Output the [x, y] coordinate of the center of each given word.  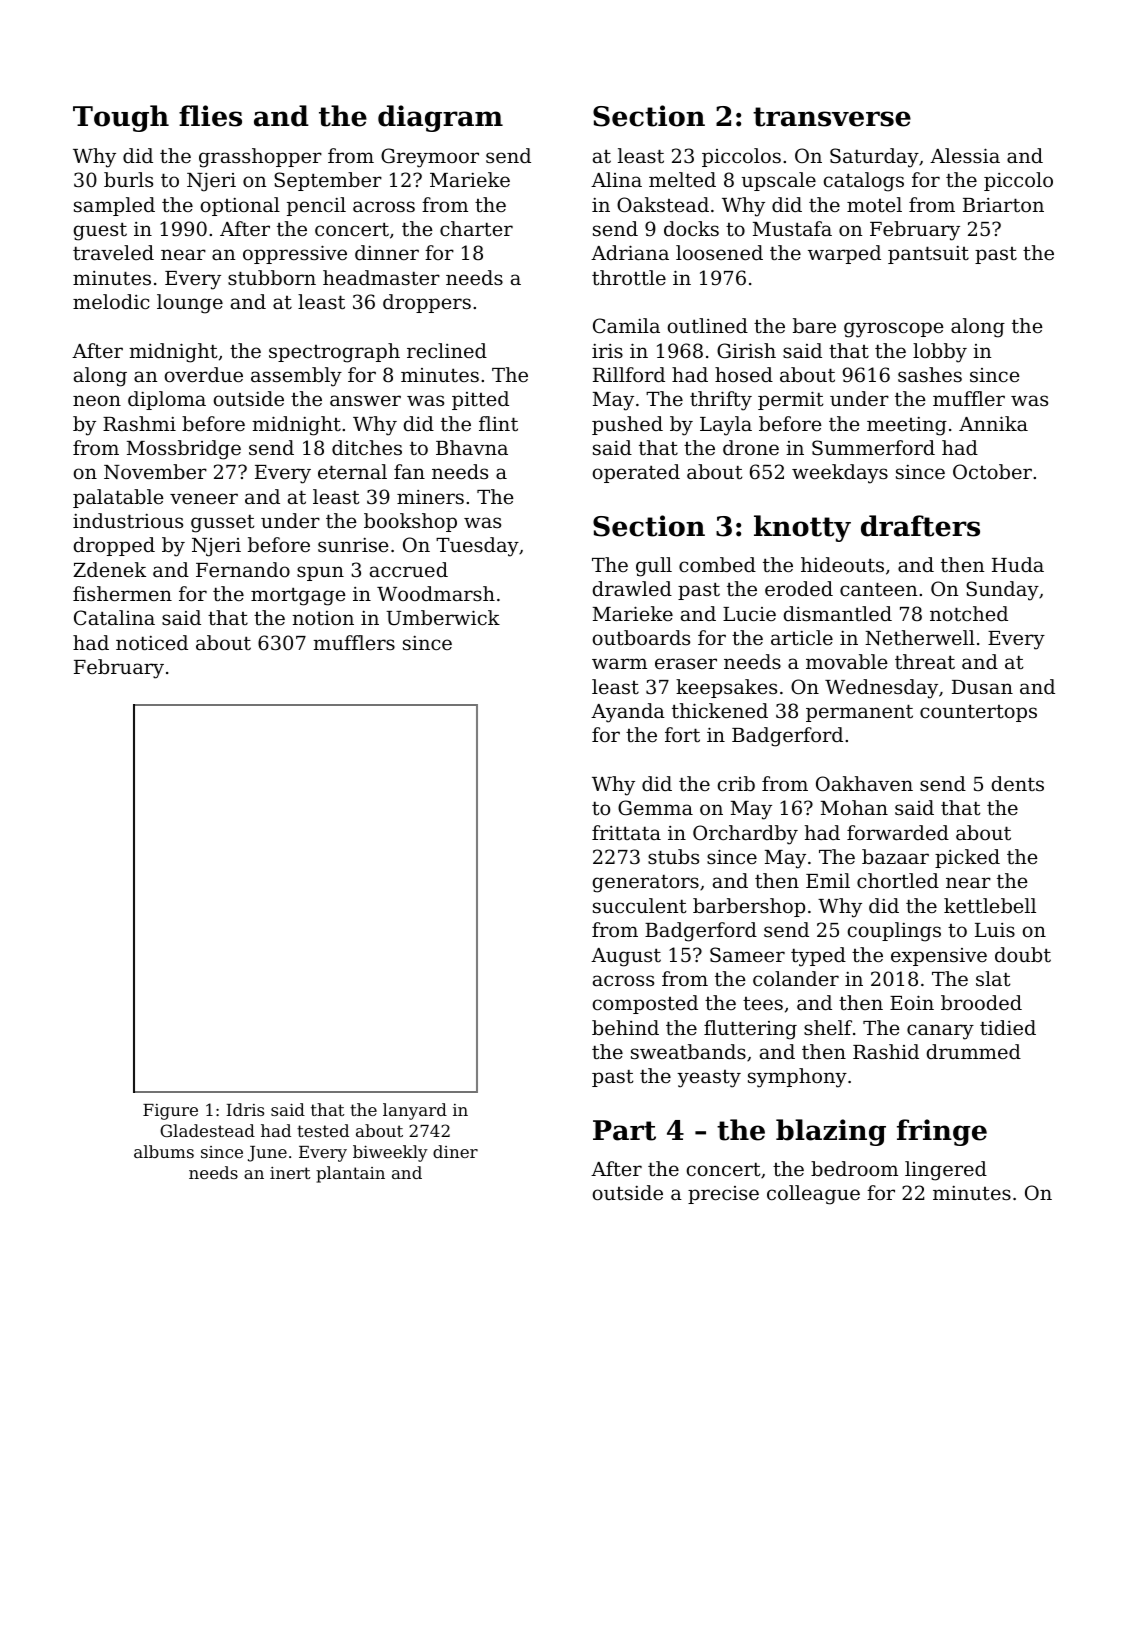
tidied [1008, 1027]
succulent [639, 905]
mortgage [298, 596]
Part [624, 1130]
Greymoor [430, 158]
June [267, 1154]
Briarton [1003, 205]
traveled [113, 252]
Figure [170, 1112]
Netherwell [920, 638]
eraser [686, 663]
